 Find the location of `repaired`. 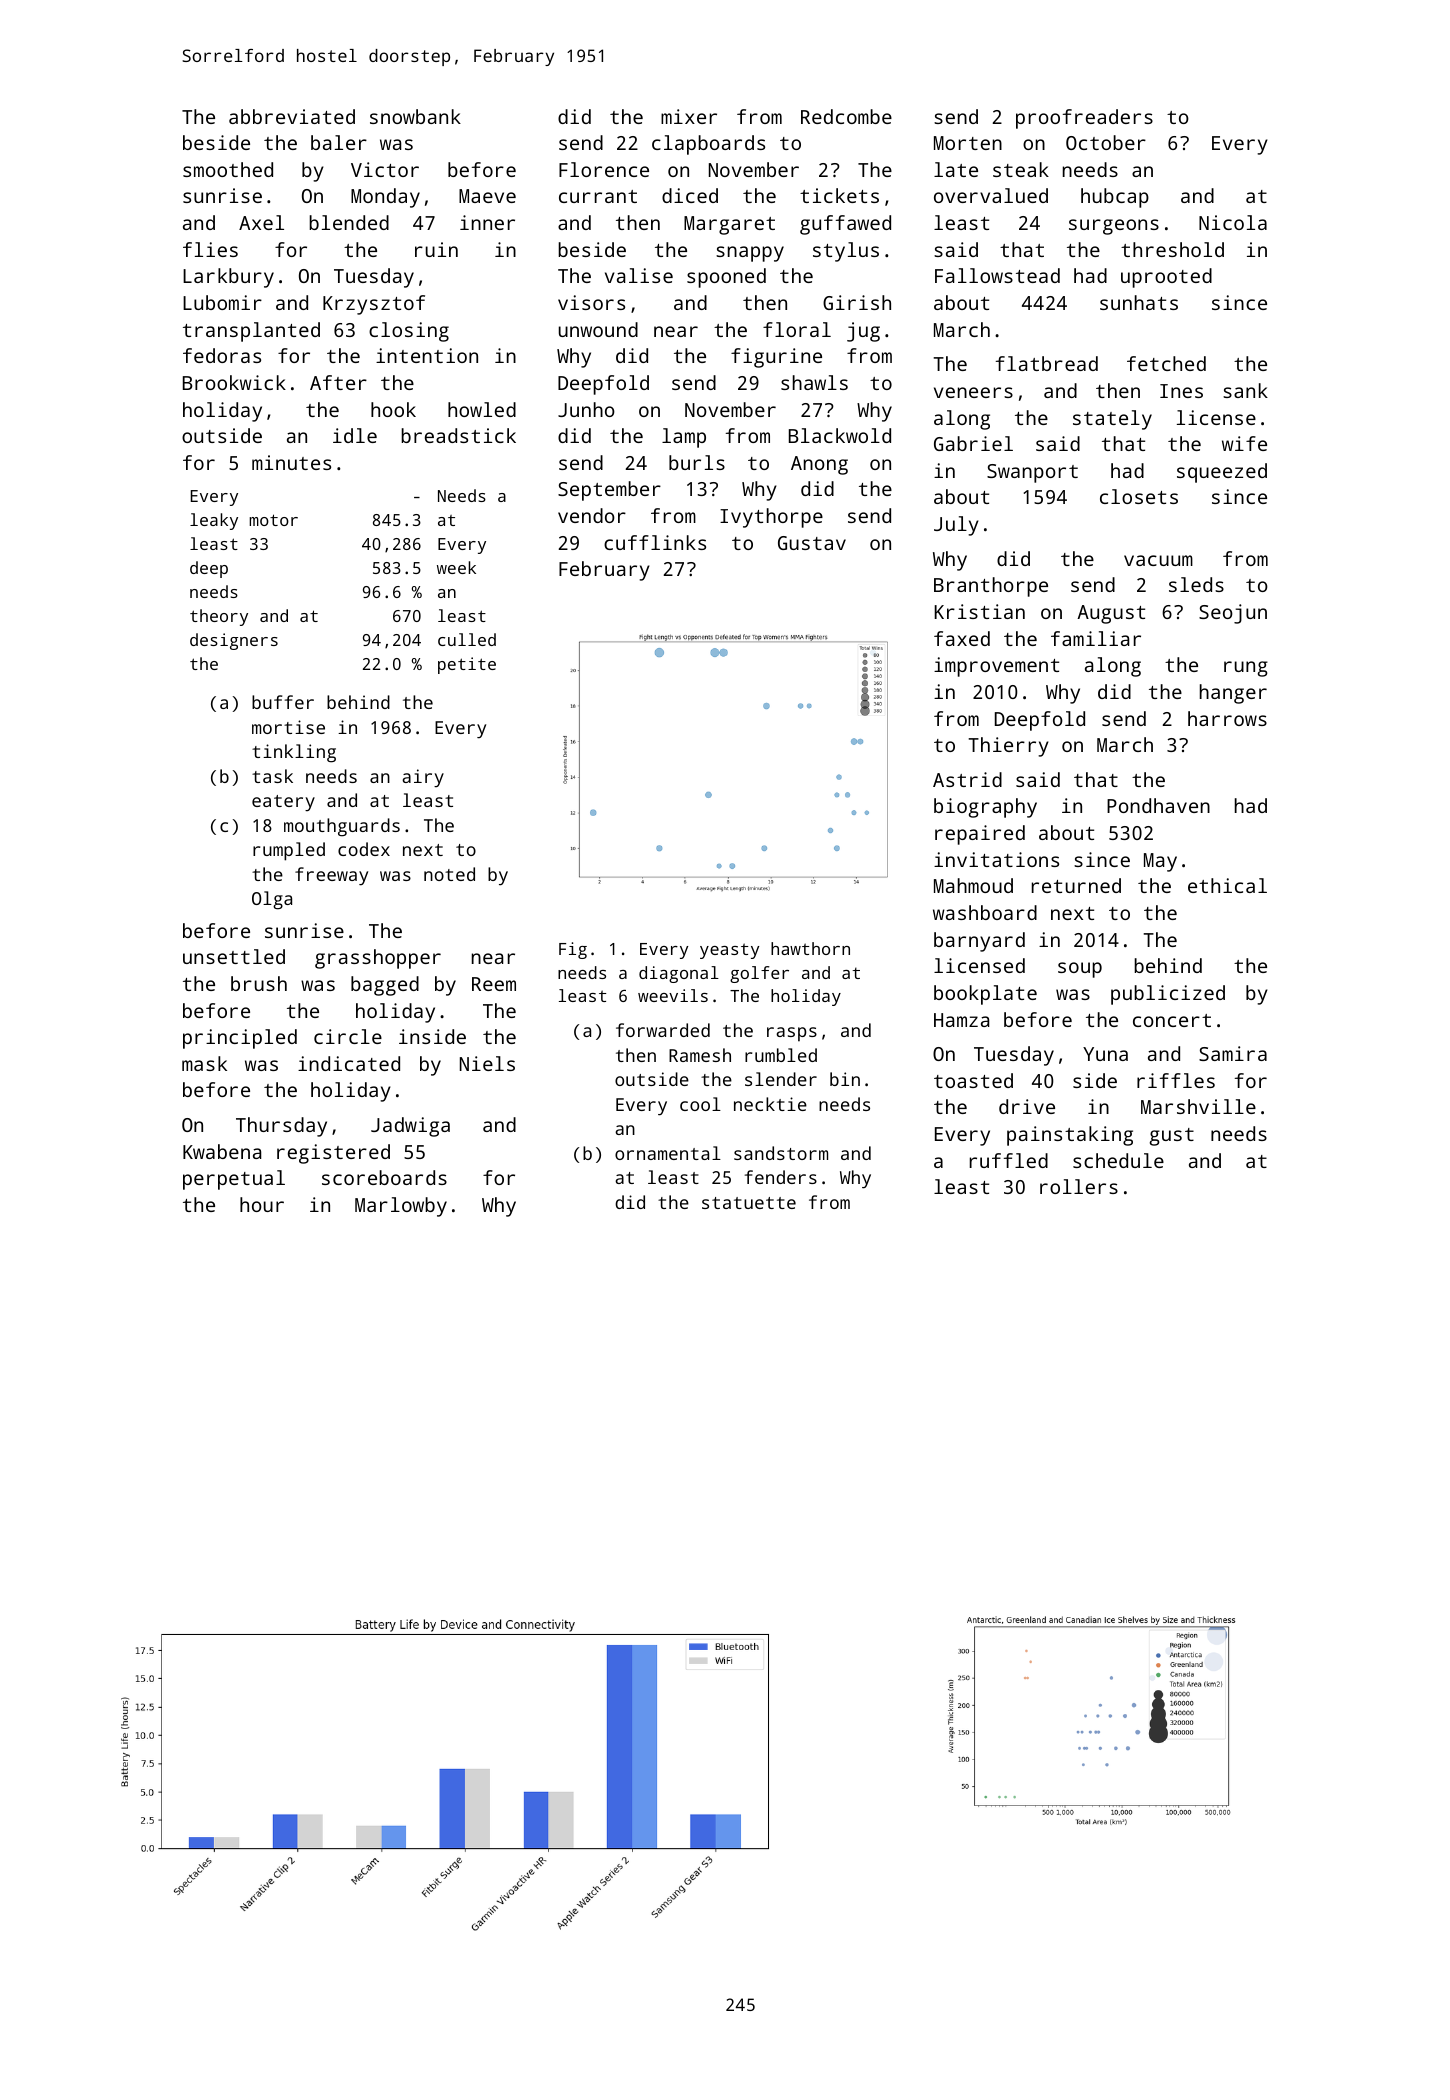

repaired is located at coordinates (980, 835).
